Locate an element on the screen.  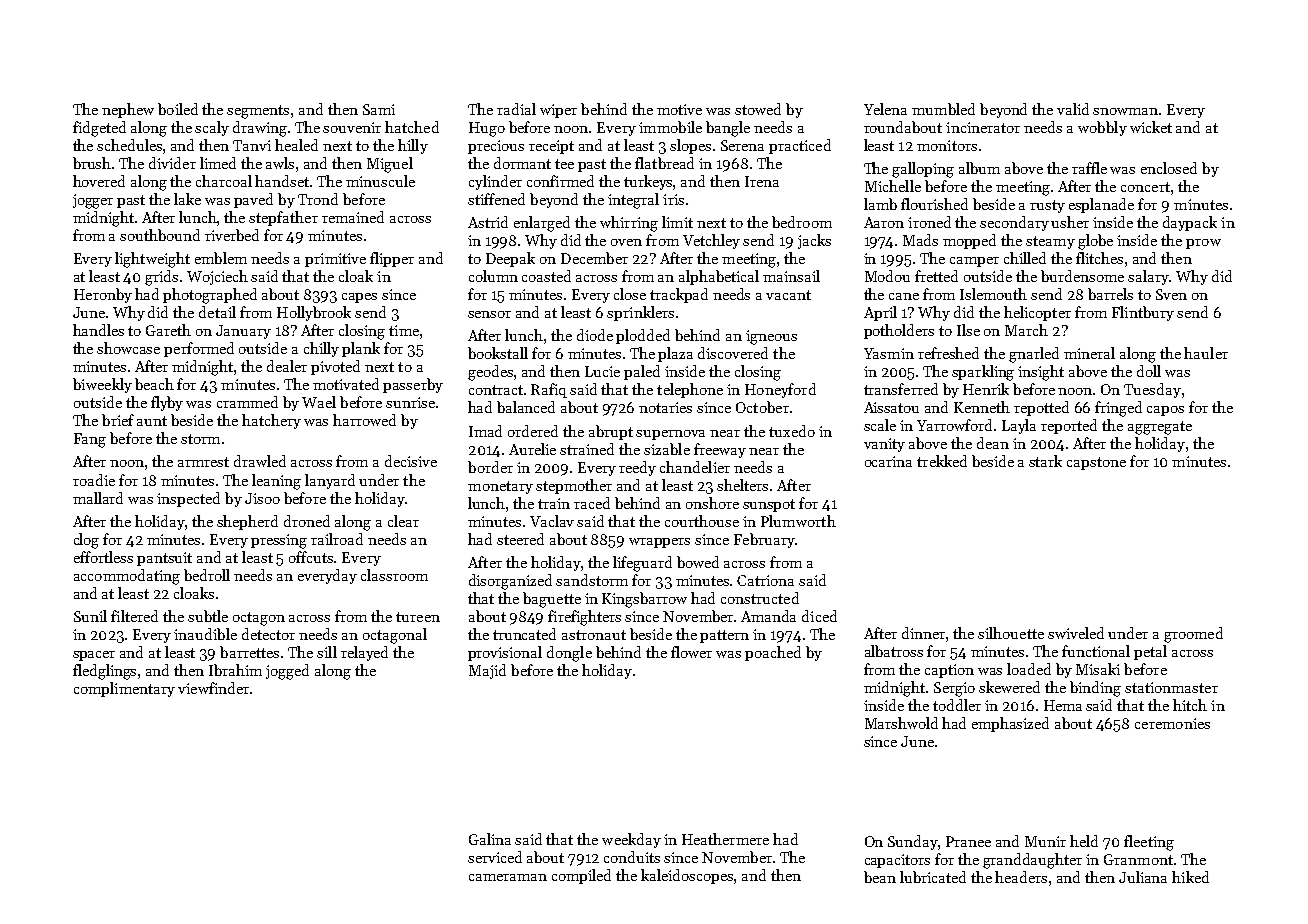
fidgeted is located at coordinates (99, 129).
